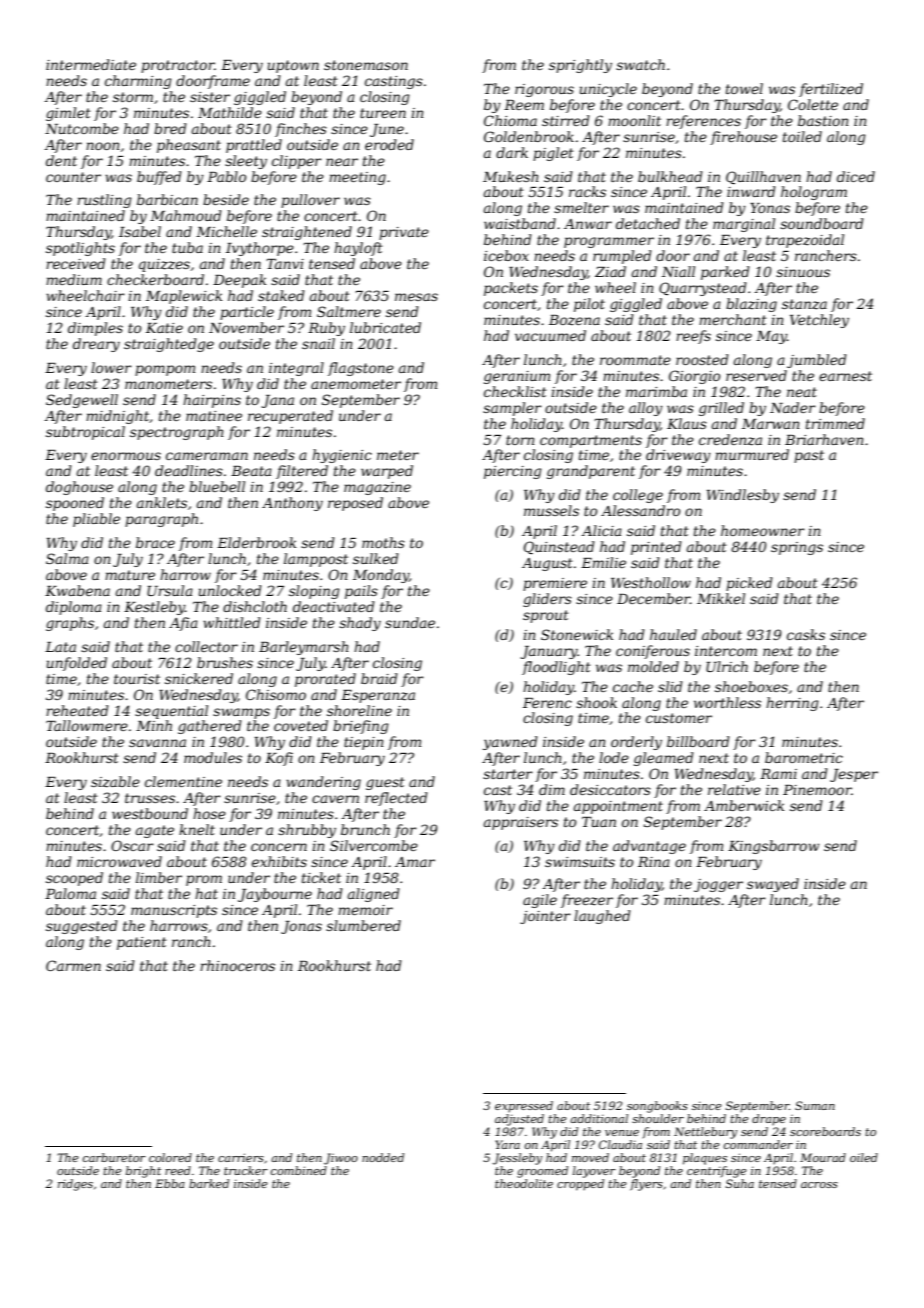 The height and width of the page is (1308, 924). Describe the element at coordinates (831, 90) in the page. I see `fertilized` at that location.
